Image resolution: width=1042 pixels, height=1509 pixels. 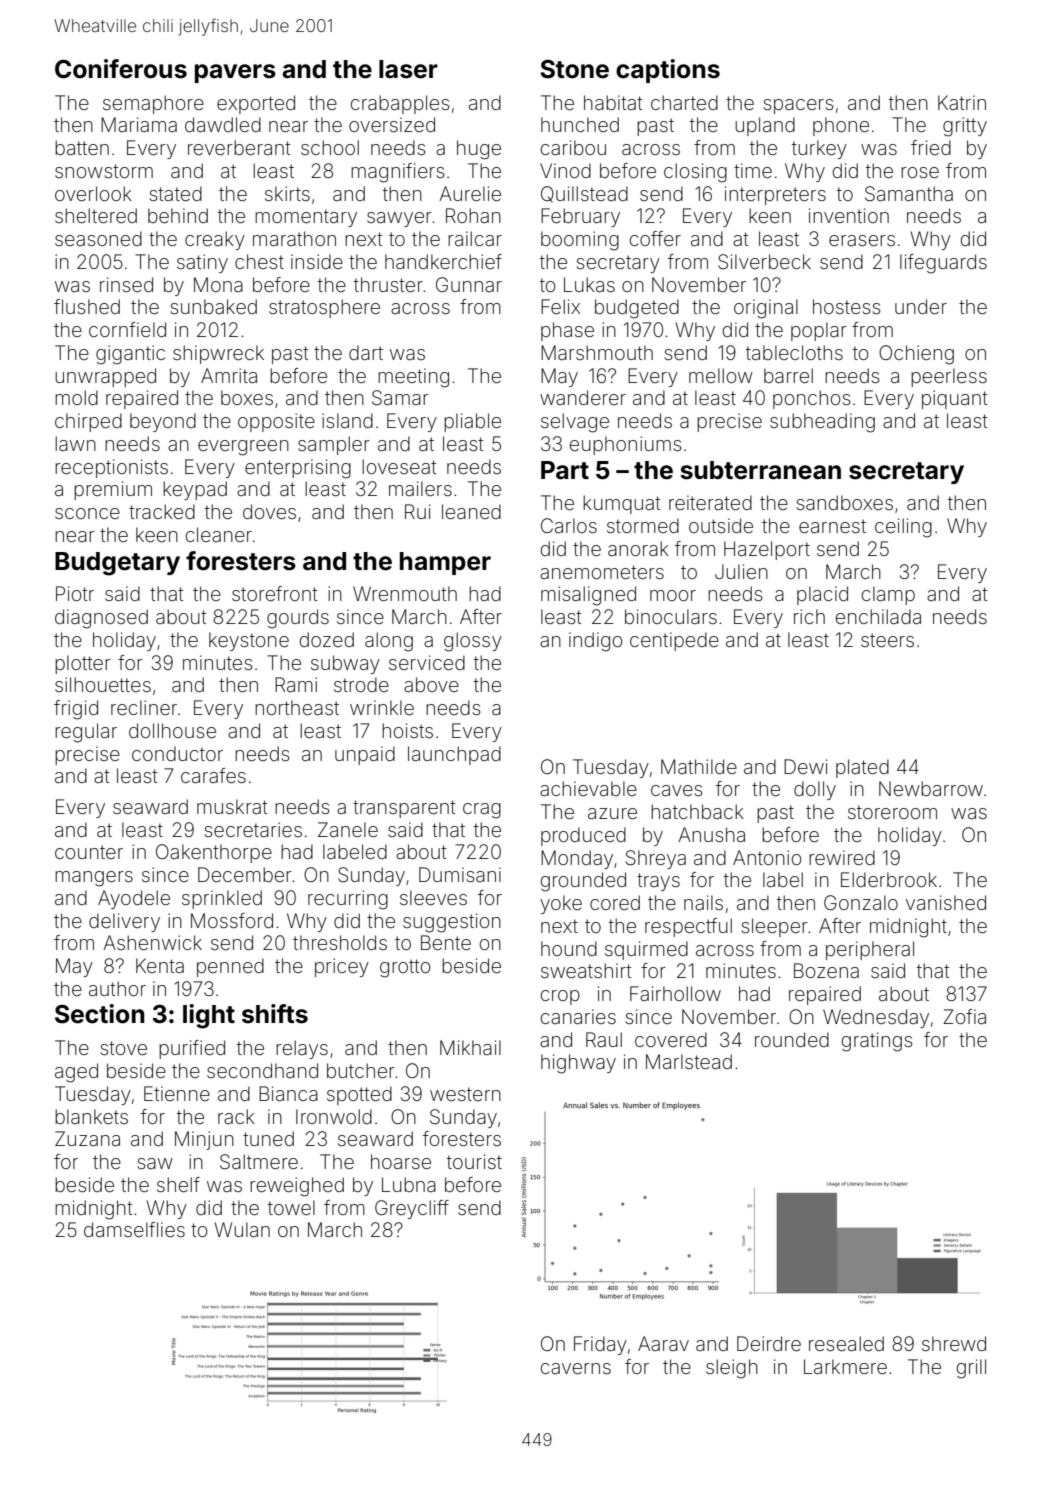 I want to click on snowstorm, so click(x=104, y=171).
